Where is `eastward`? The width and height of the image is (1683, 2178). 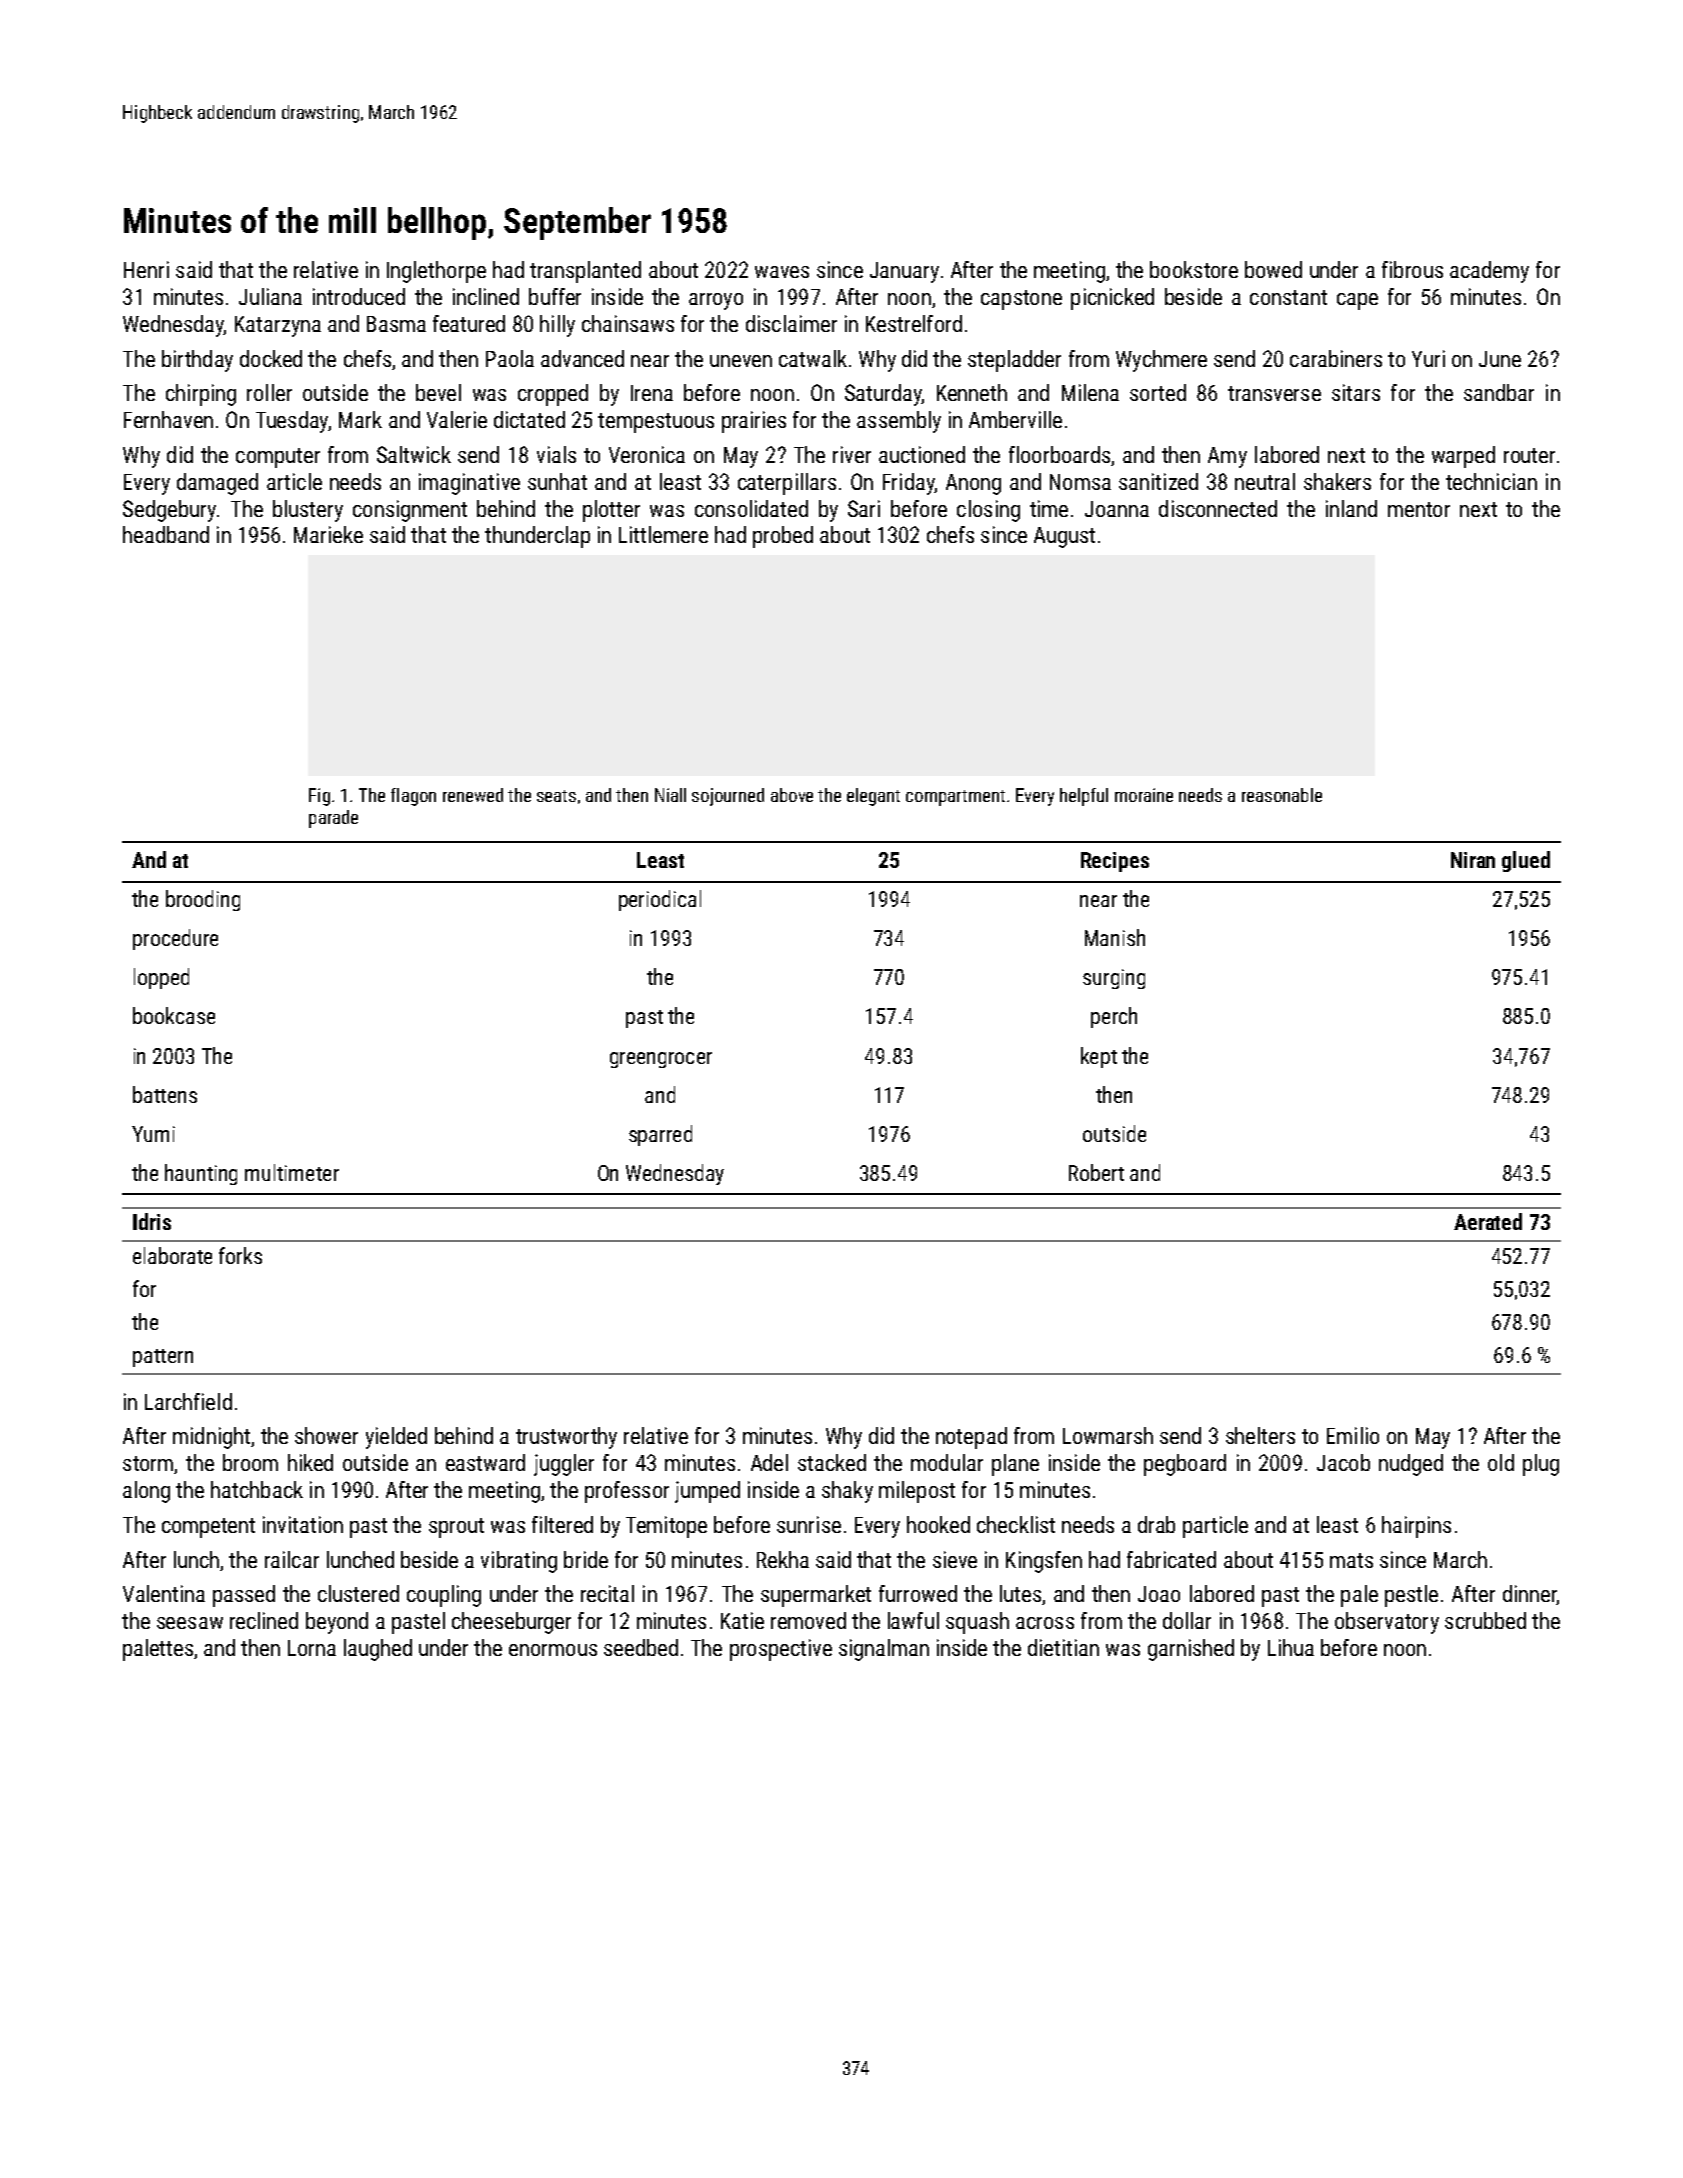 eastward is located at coordinates (485, 1462).
